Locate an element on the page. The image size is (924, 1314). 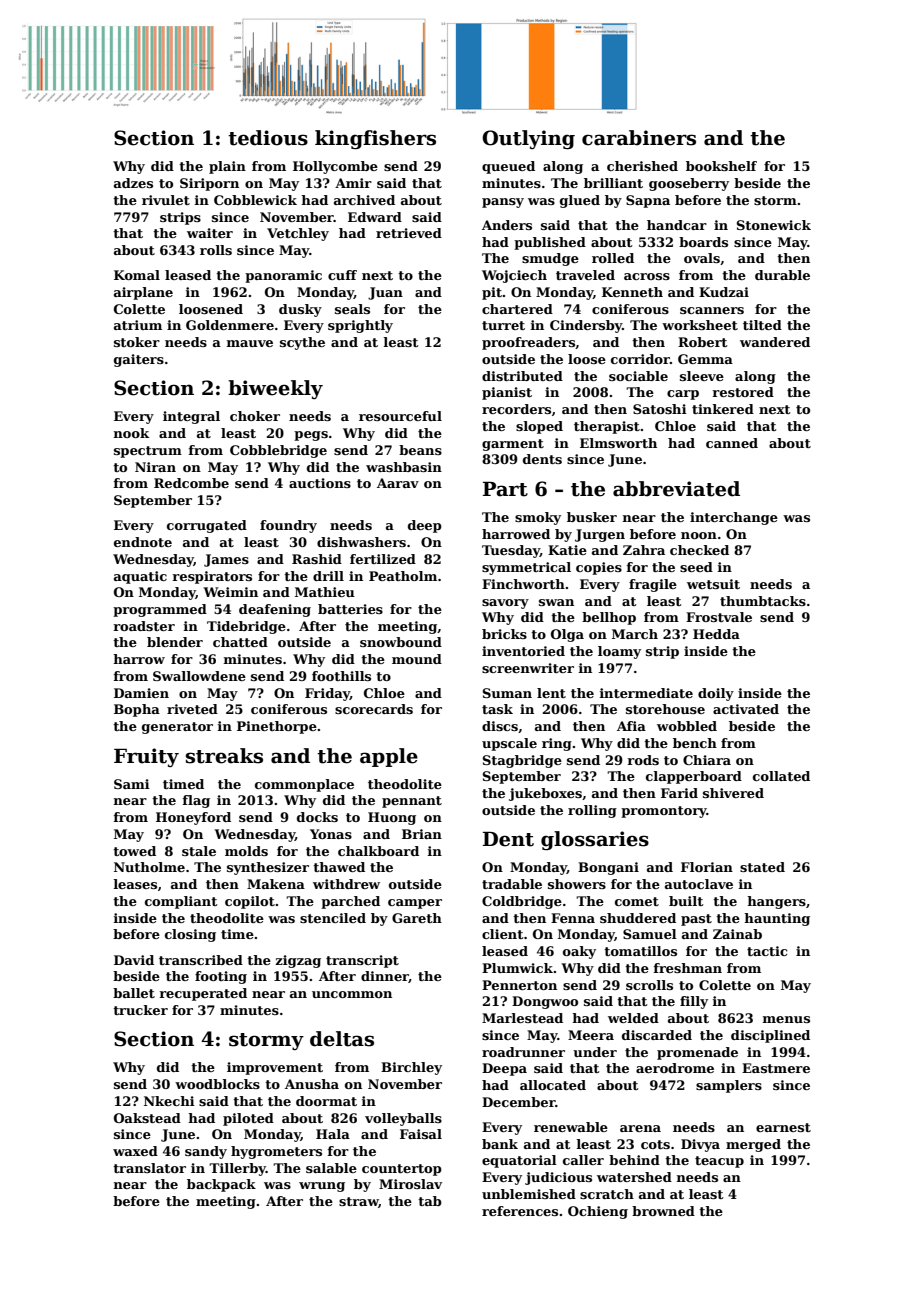
thumbtacks is located at coordinates (763, 601).
